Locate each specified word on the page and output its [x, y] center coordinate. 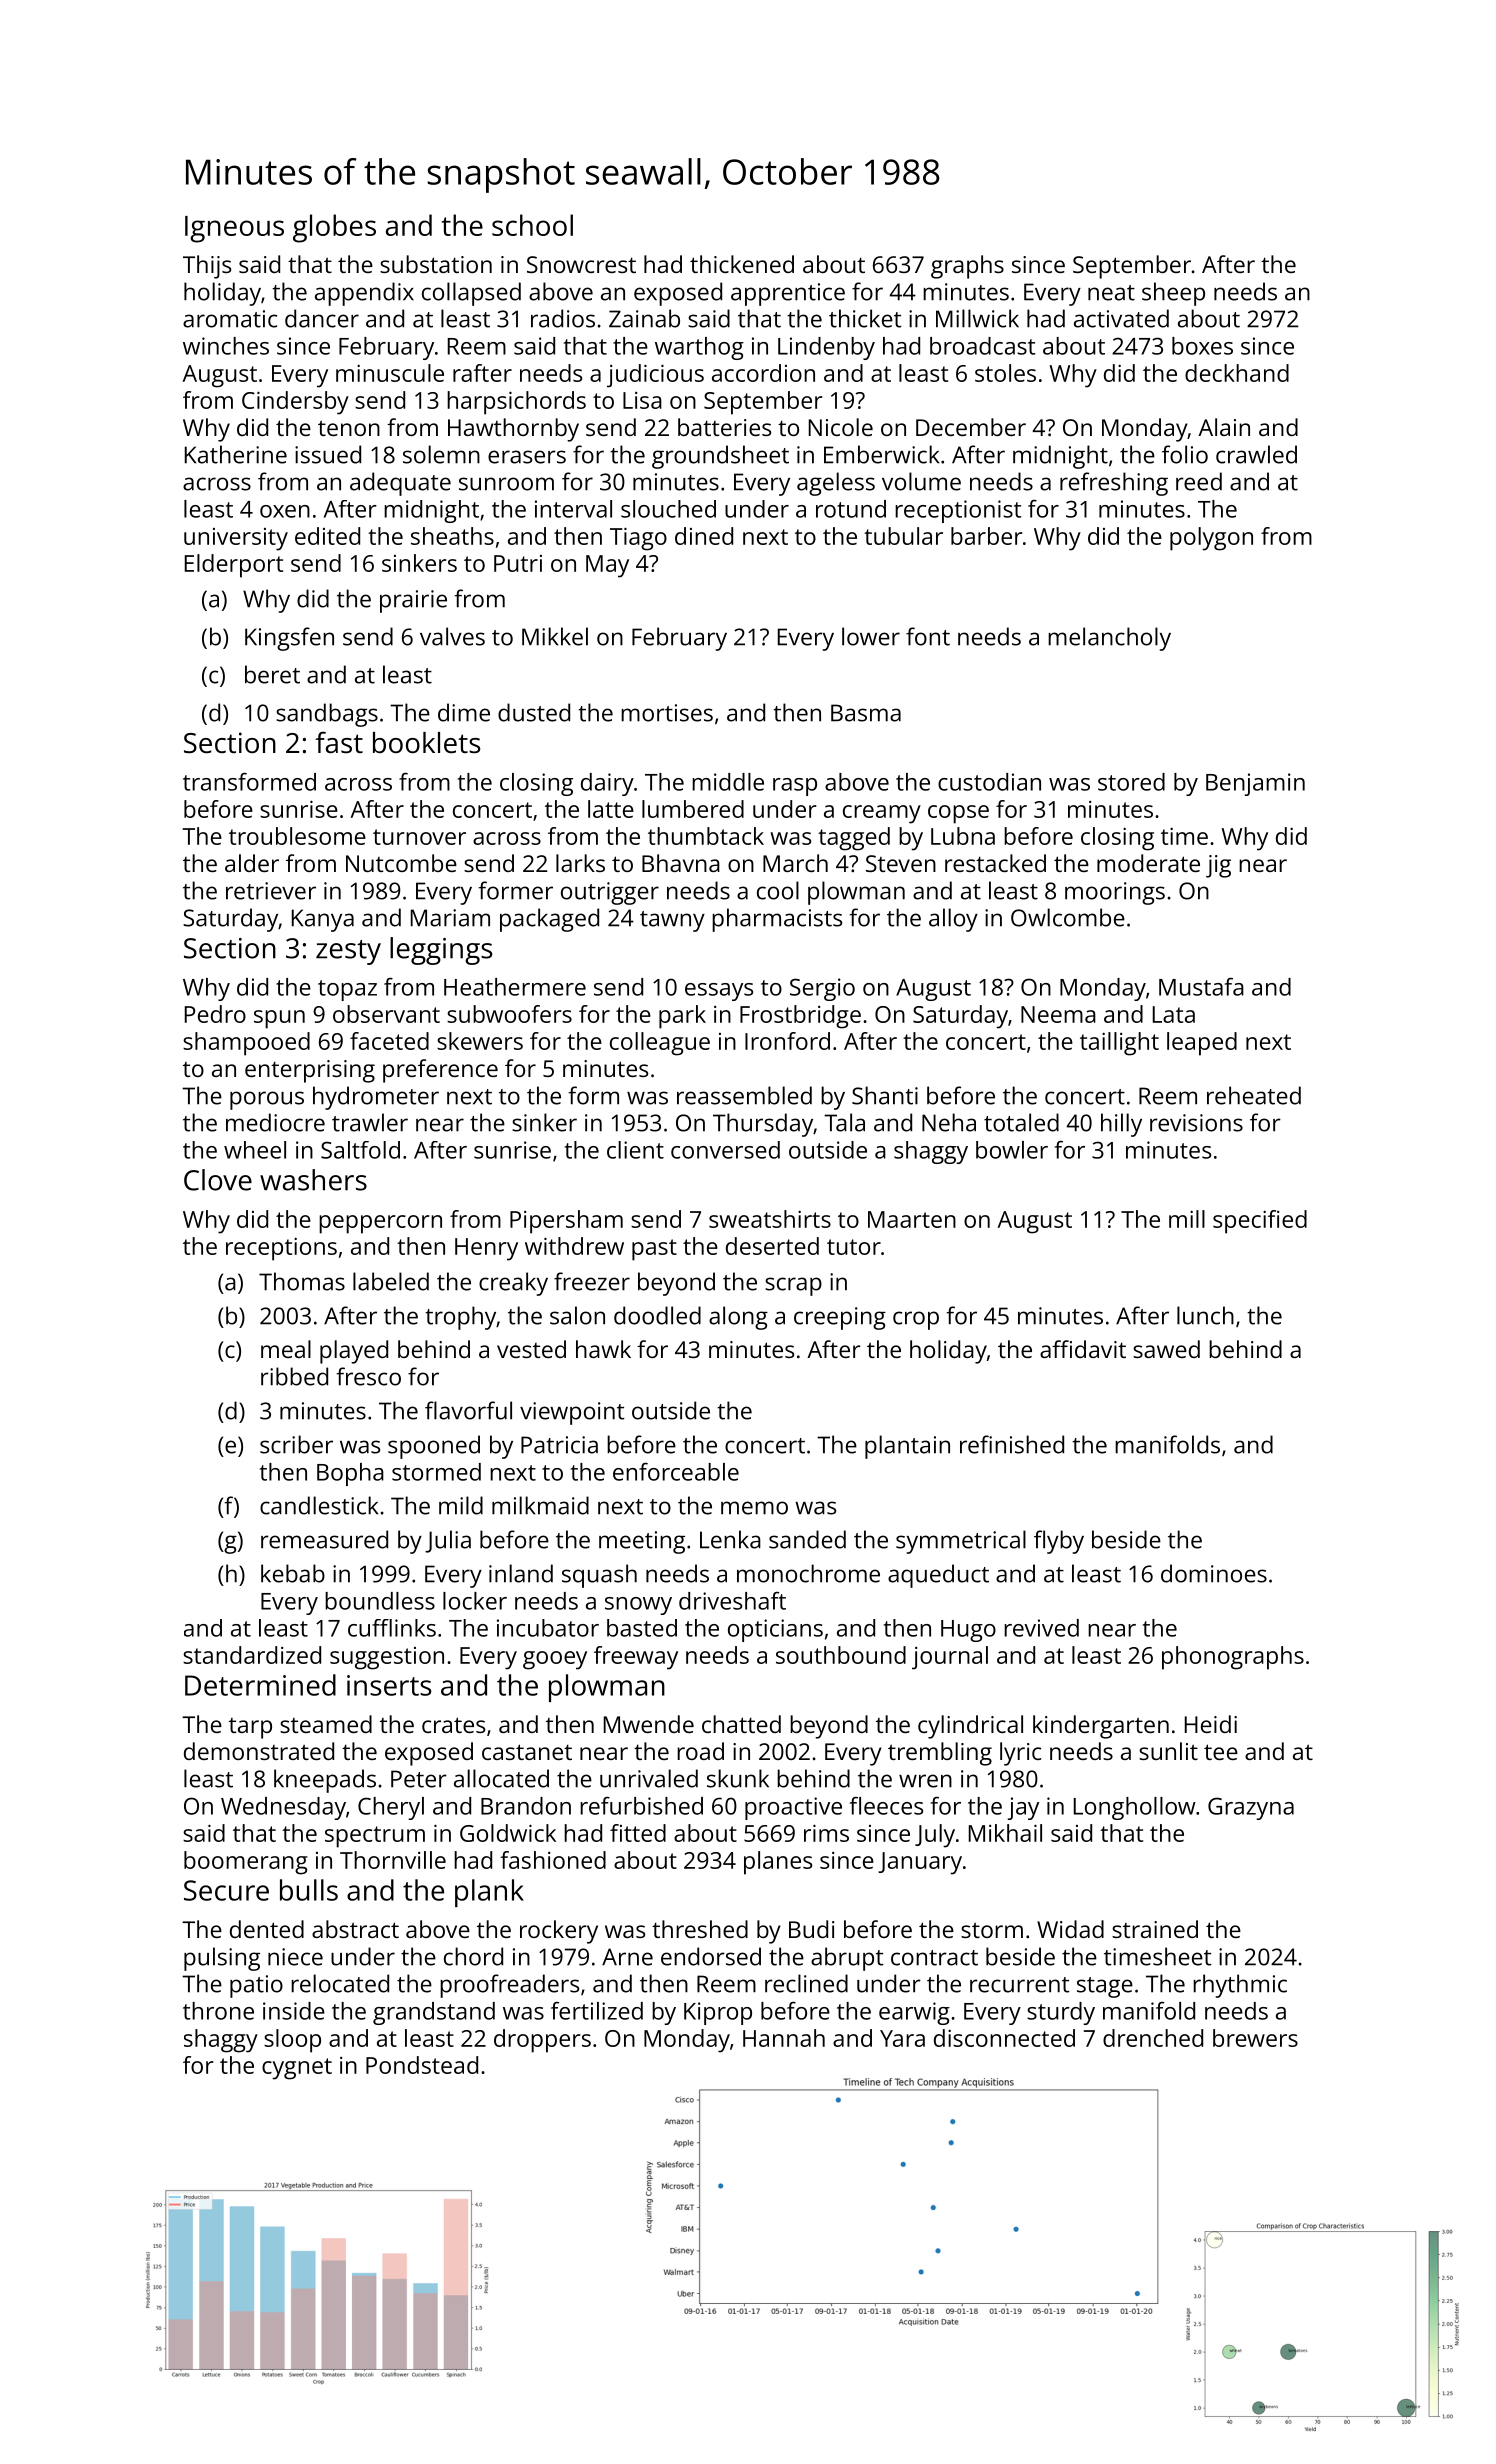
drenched [1153, 2038]
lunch [1205, 1315]
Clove [218, 1180]
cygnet [297, 2069]
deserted [772, 1246]
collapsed [471, 294]
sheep [1173, 294]
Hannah [784, 2038]
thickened [742, 264]
